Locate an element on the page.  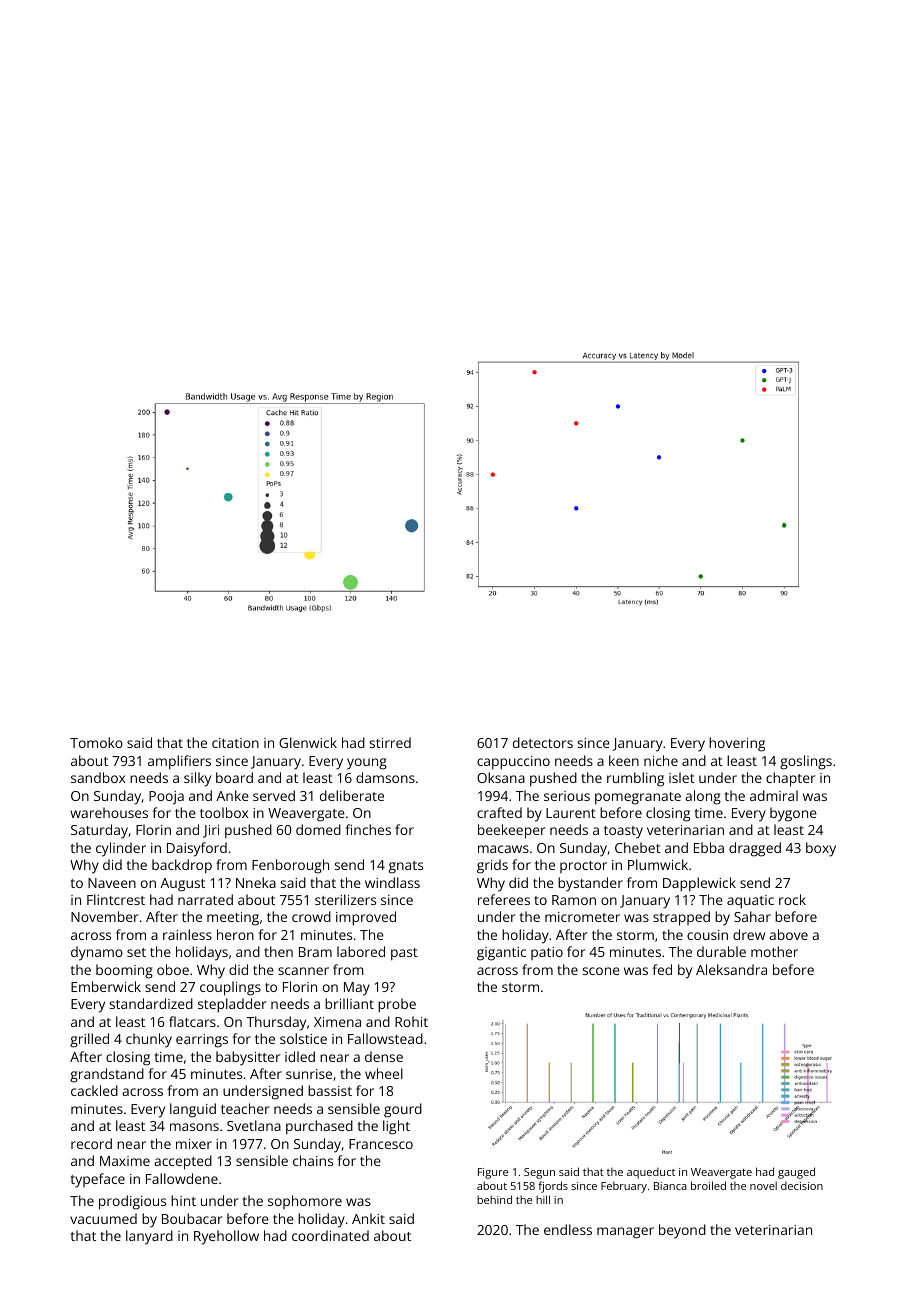
Bianca is located at coordinates (670, 1186).
